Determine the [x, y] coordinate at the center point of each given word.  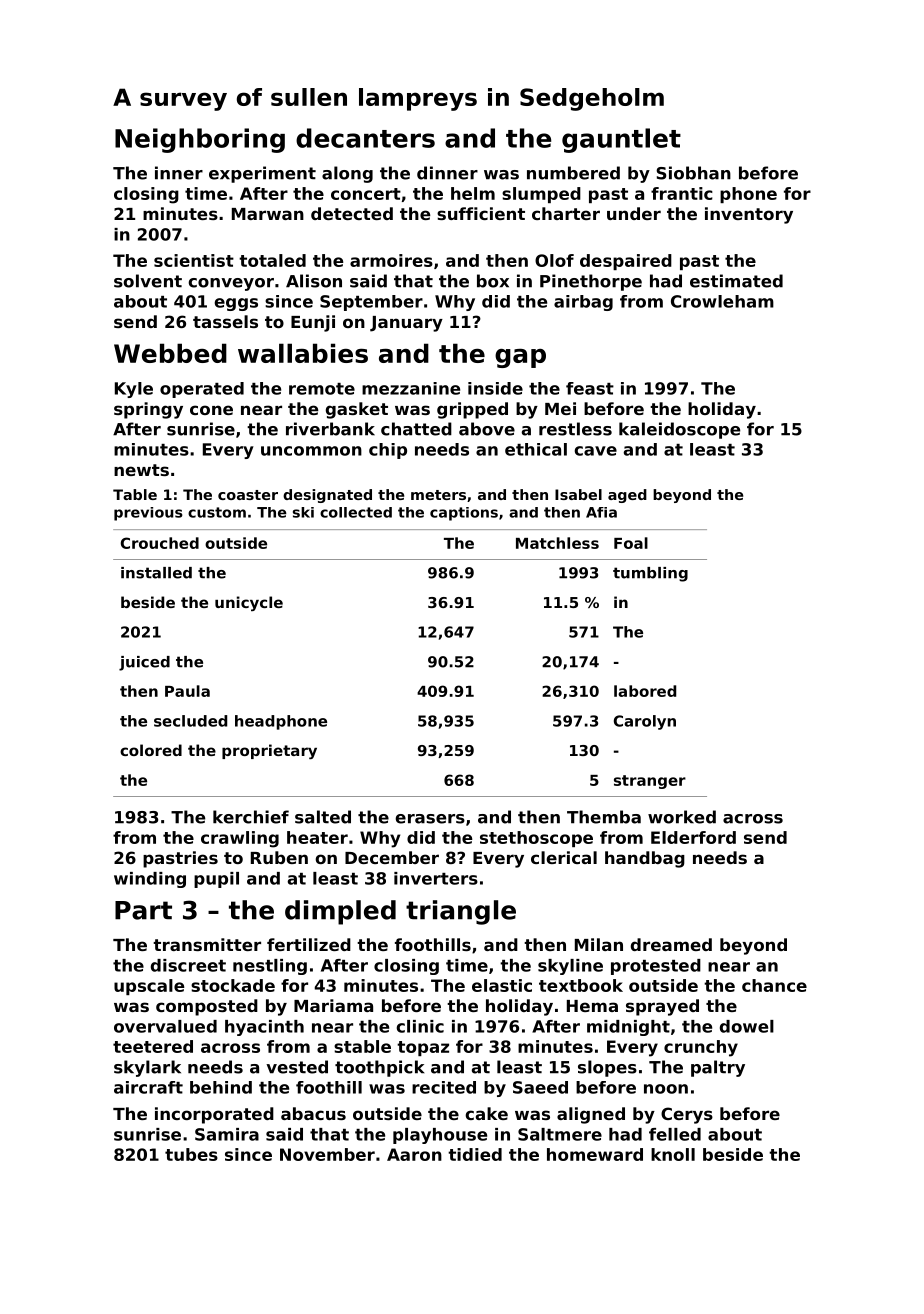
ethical [536, 449]
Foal [631, 543]
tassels [225, 321]
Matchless [557, 543]
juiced [144, 663]
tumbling [650, 574]
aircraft [148, 1087]
